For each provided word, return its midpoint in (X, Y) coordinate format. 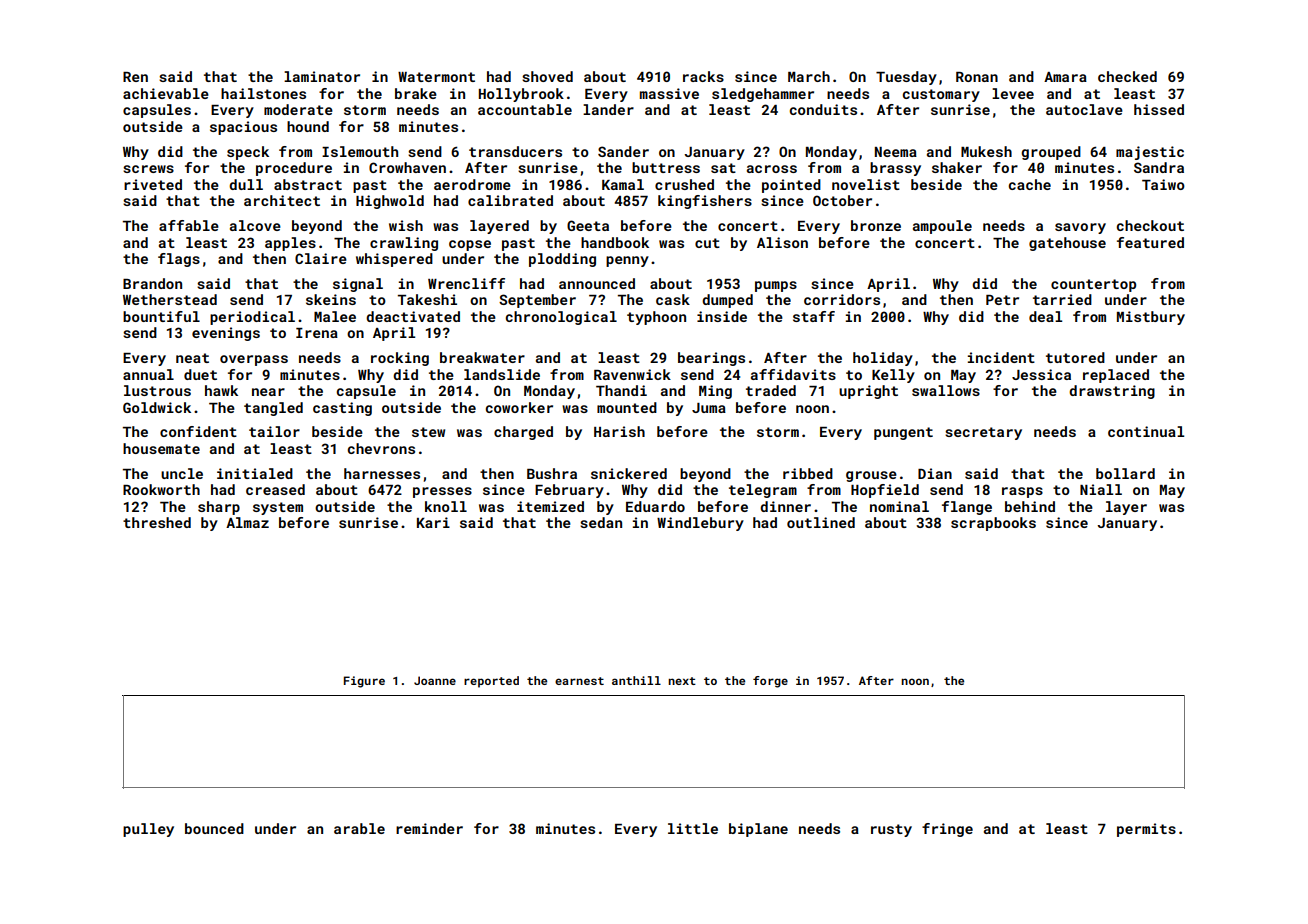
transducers (515, 151)
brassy (895, 169)
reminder (429, 828)
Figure (364, 682)
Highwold (390, 202)
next (682, 681)
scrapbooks (993, 524)
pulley (148, 830)
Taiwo (1163, 184)
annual (148, 374)
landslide (502, 374)
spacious (243, 128)
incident (1001, 357)
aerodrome (472, 184)
